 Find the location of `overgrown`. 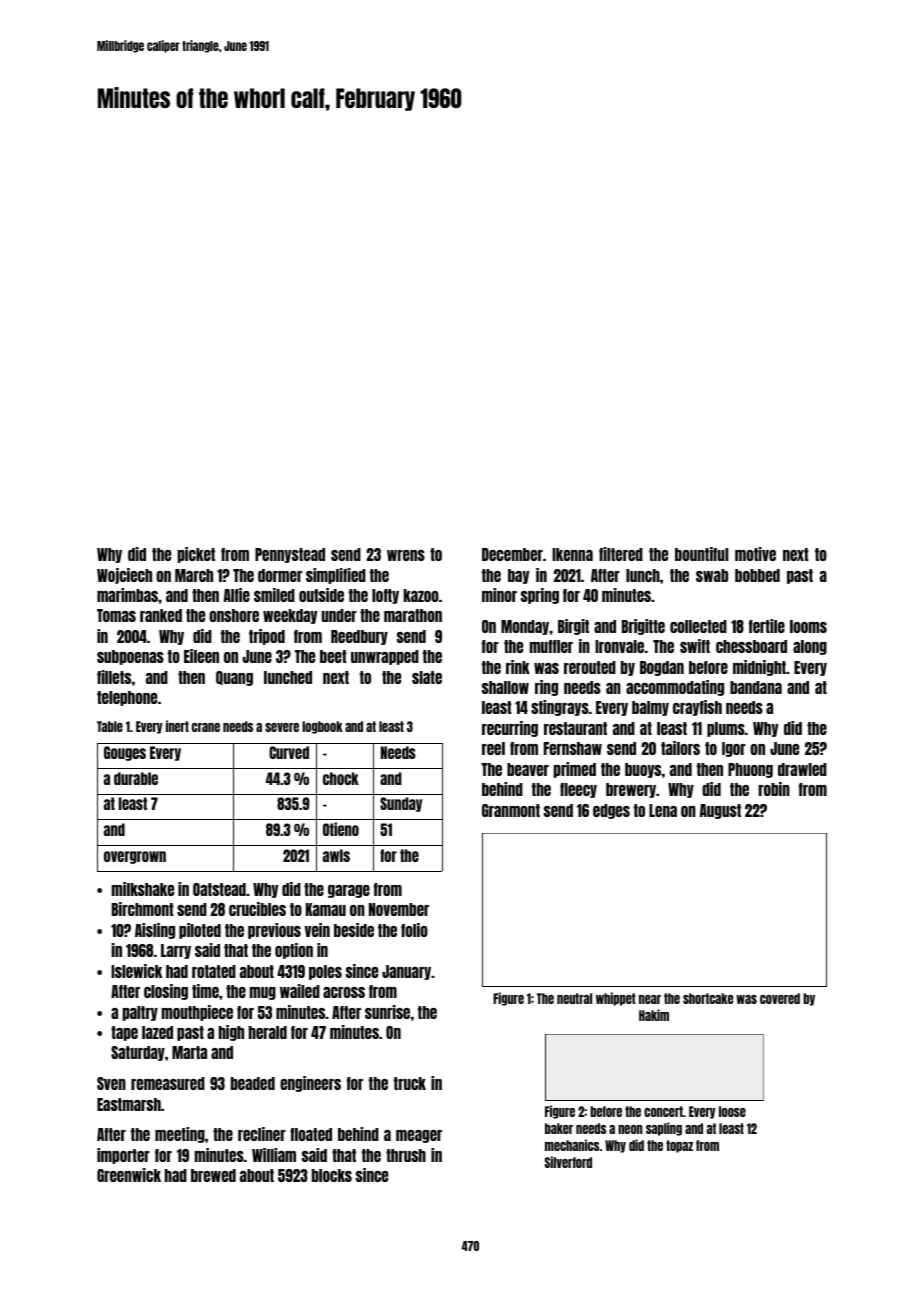

overgrown is located at coordinates (135, 857).
